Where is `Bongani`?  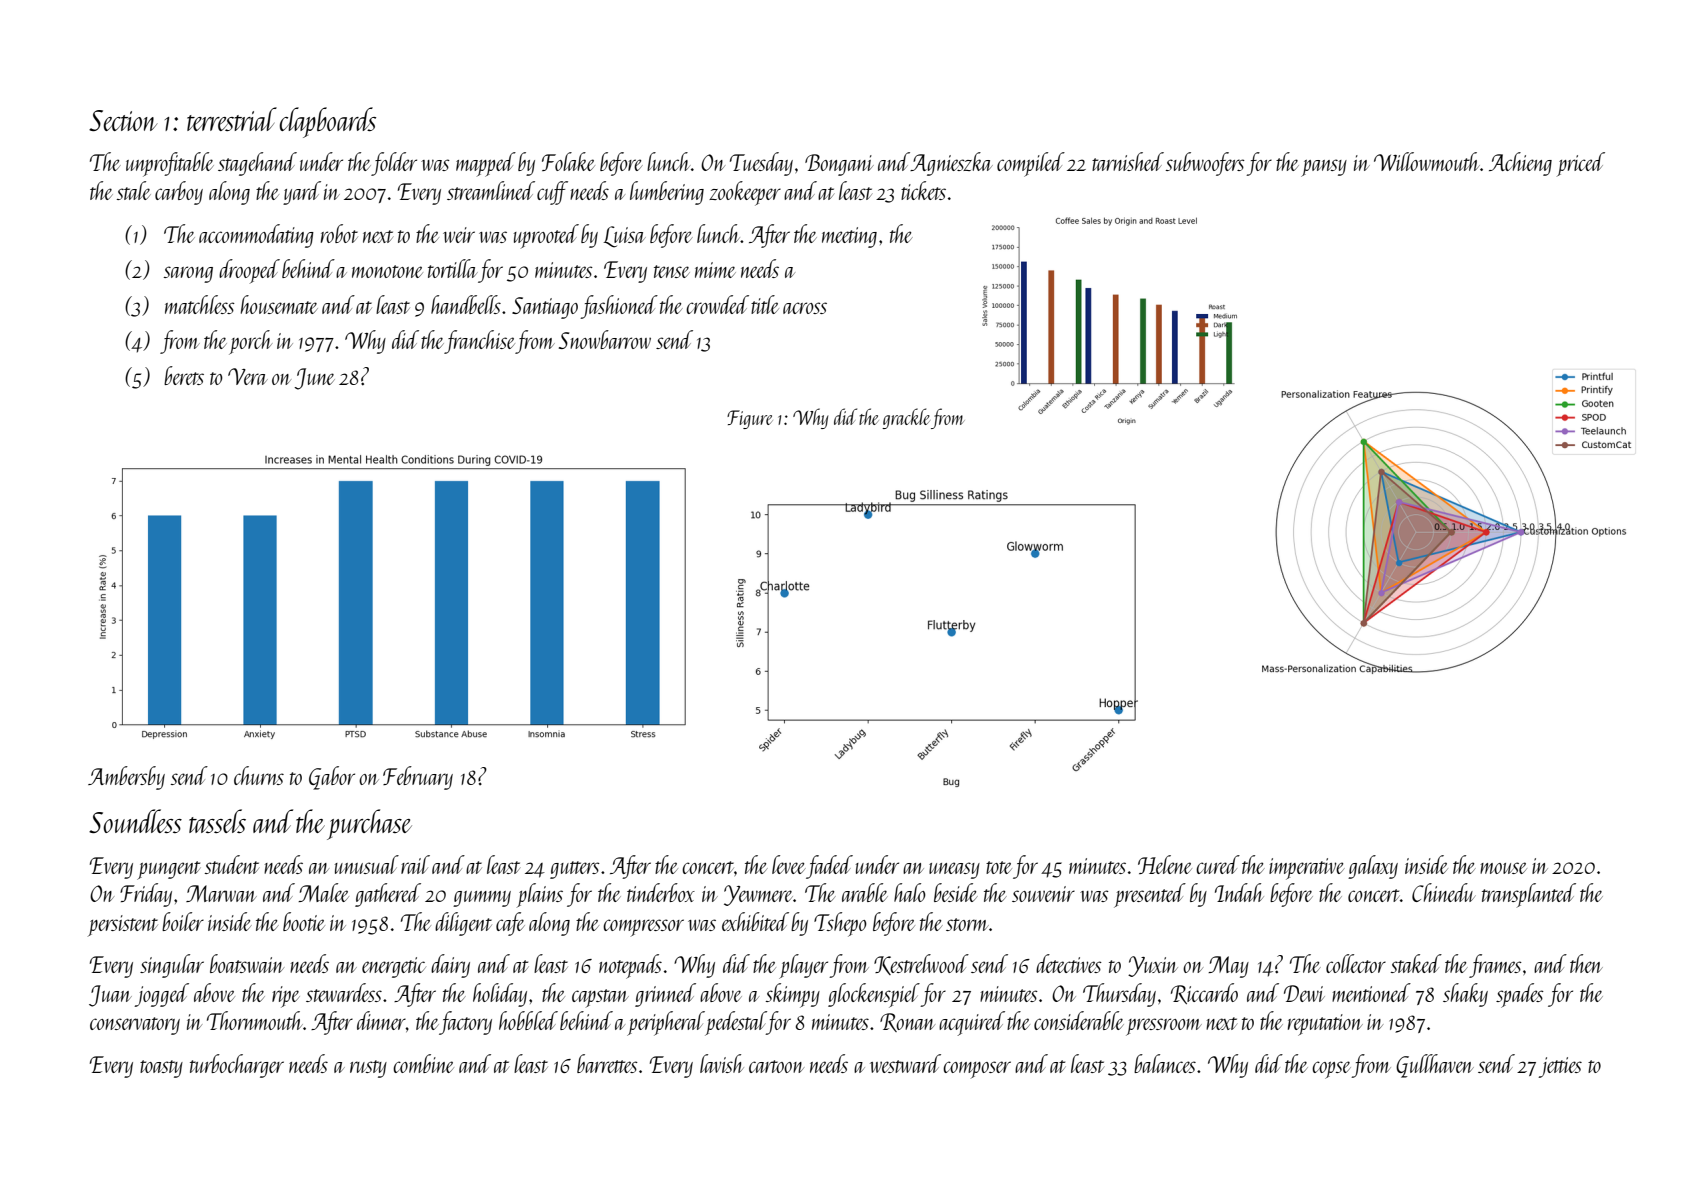 Bongani is located at coordinates (839, 165).
